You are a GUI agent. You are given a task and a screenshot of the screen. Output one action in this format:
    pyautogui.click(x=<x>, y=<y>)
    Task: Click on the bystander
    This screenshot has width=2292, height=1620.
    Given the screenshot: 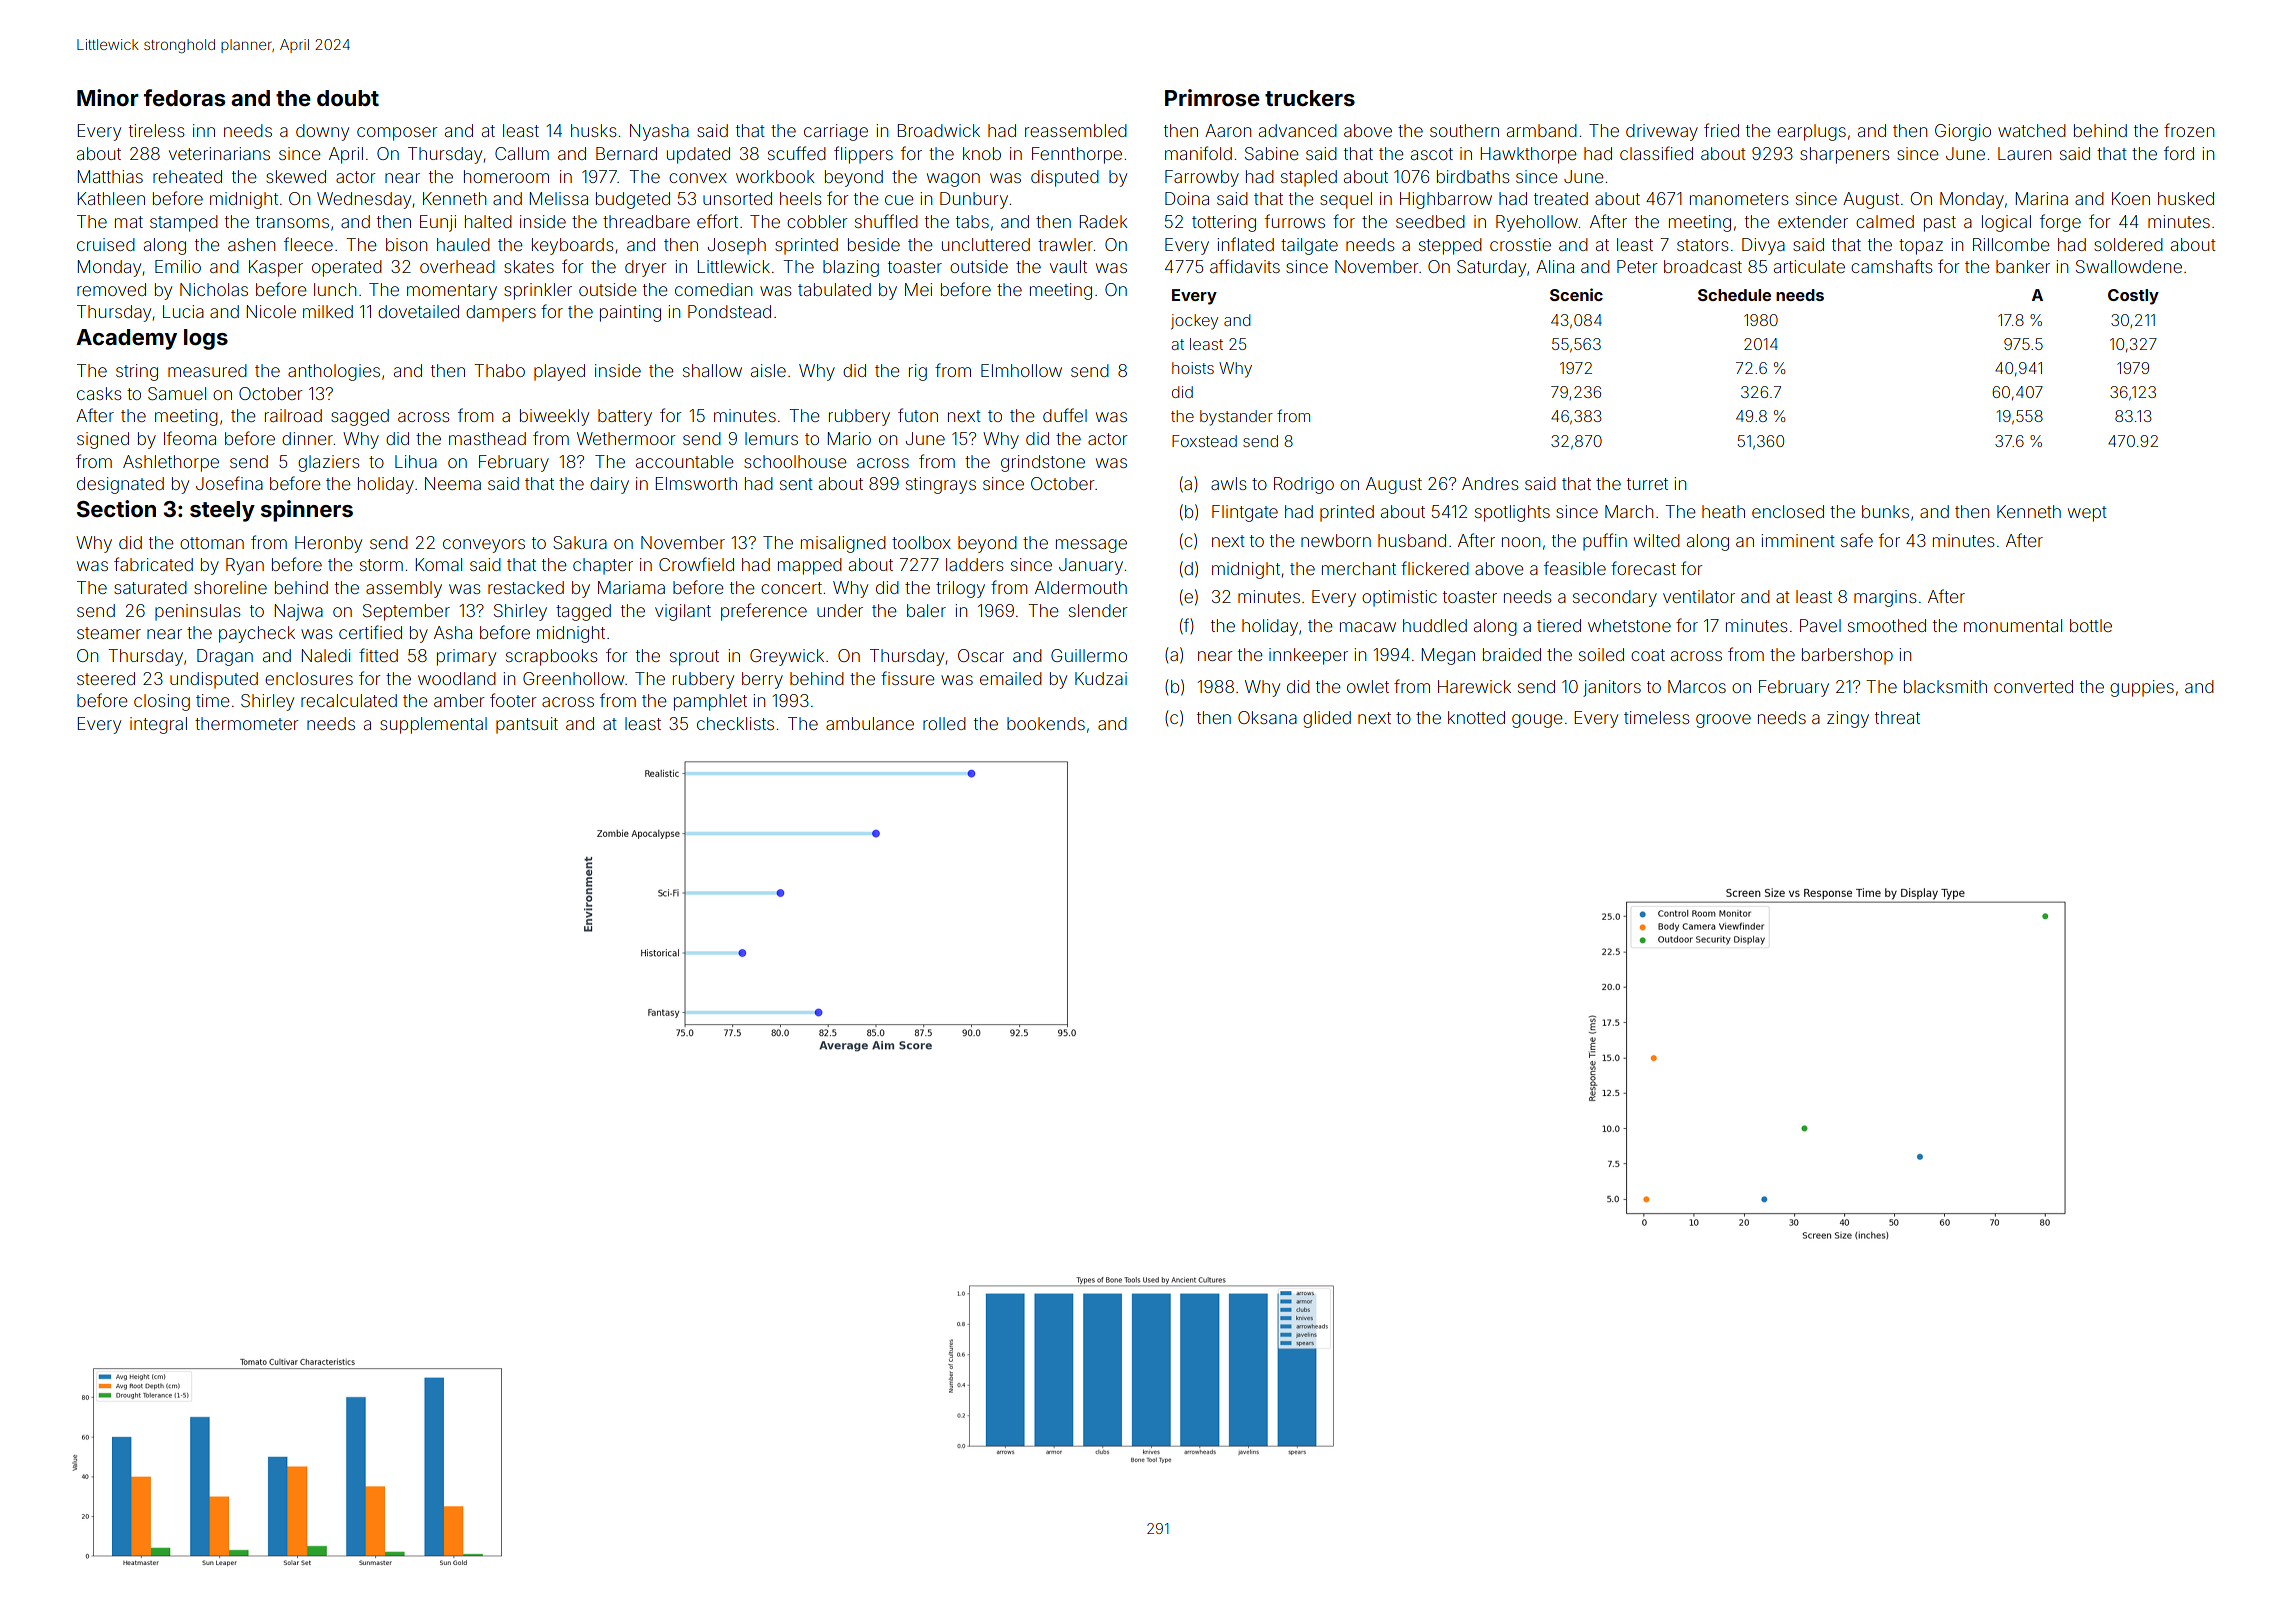 What is the action you would take?
    pyautogui.click(x=1236, y=418)
